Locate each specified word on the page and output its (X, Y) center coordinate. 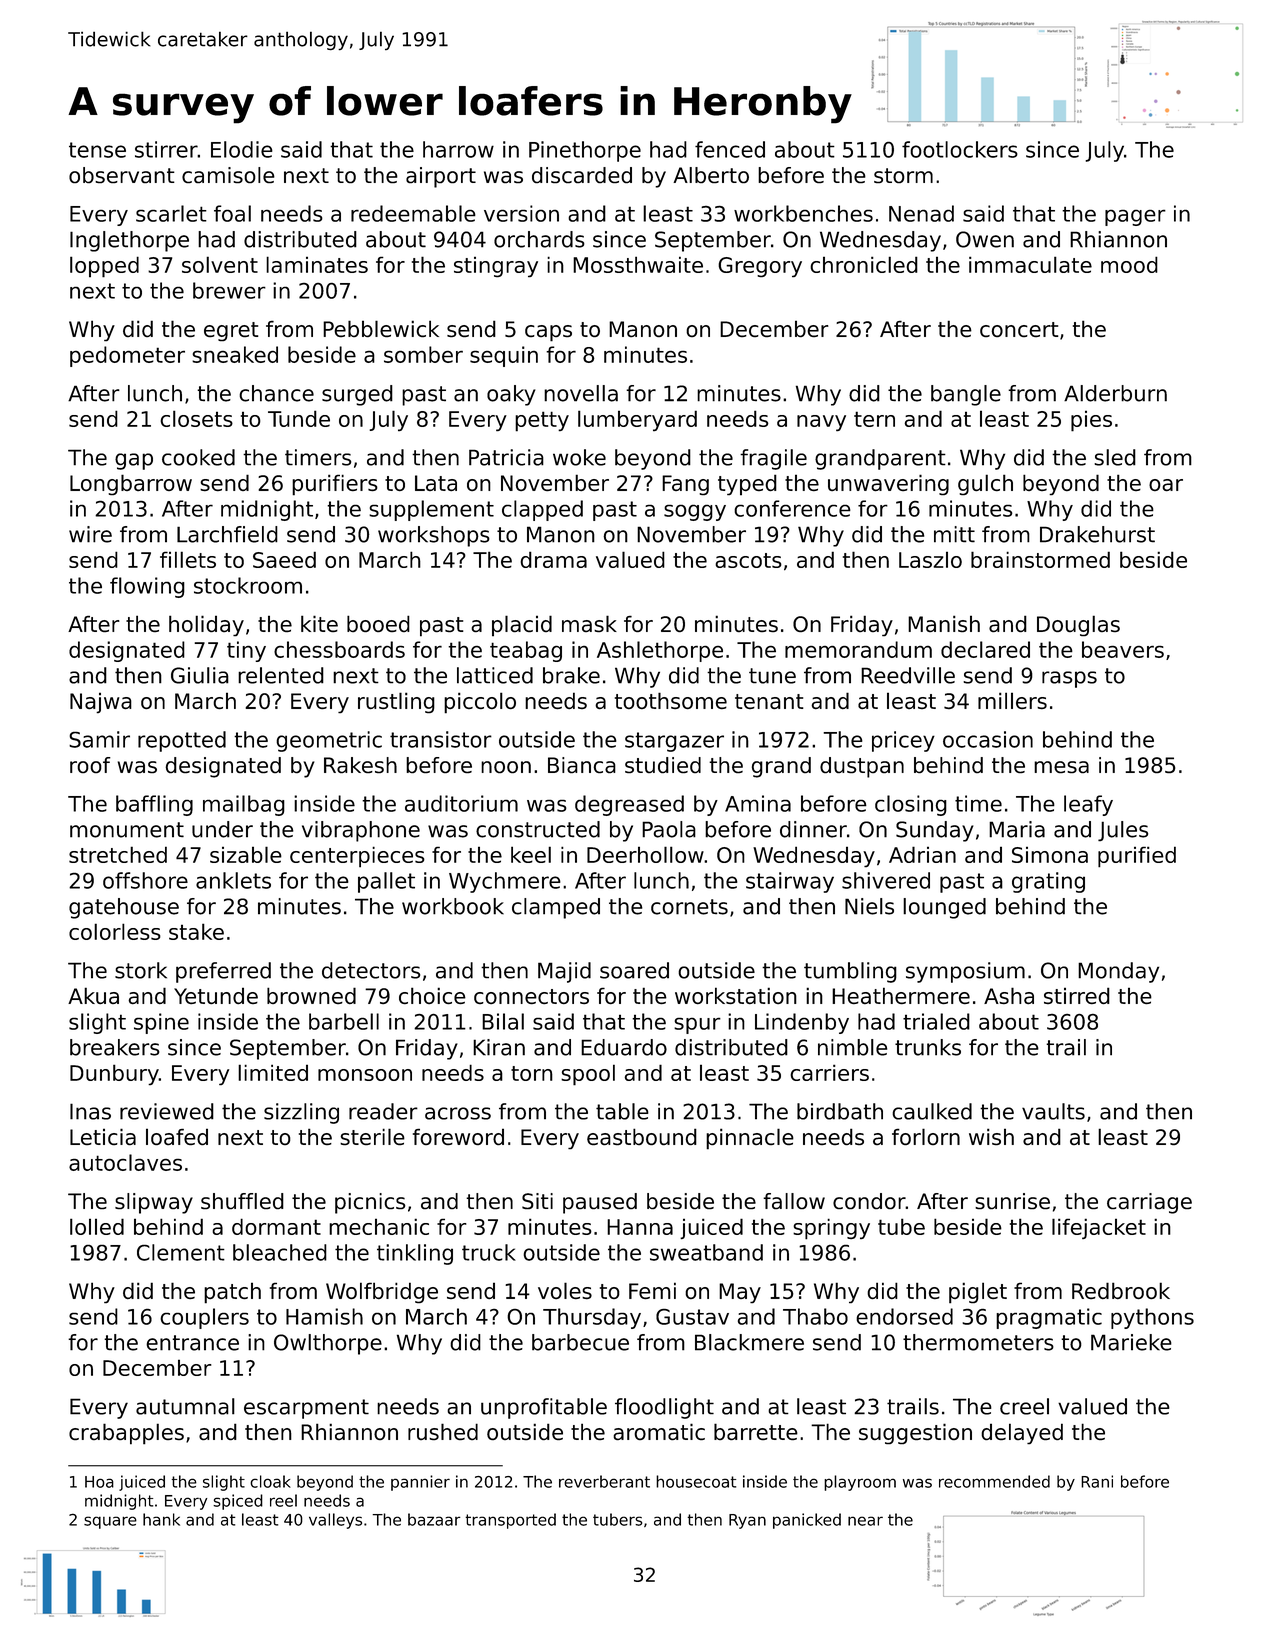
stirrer (166, 149)
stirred (1077, 995)
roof (90, 765)
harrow (458, 149)
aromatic (659, 1431)
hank (161, 1519)
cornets (689, 907)
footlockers (960, 149)
